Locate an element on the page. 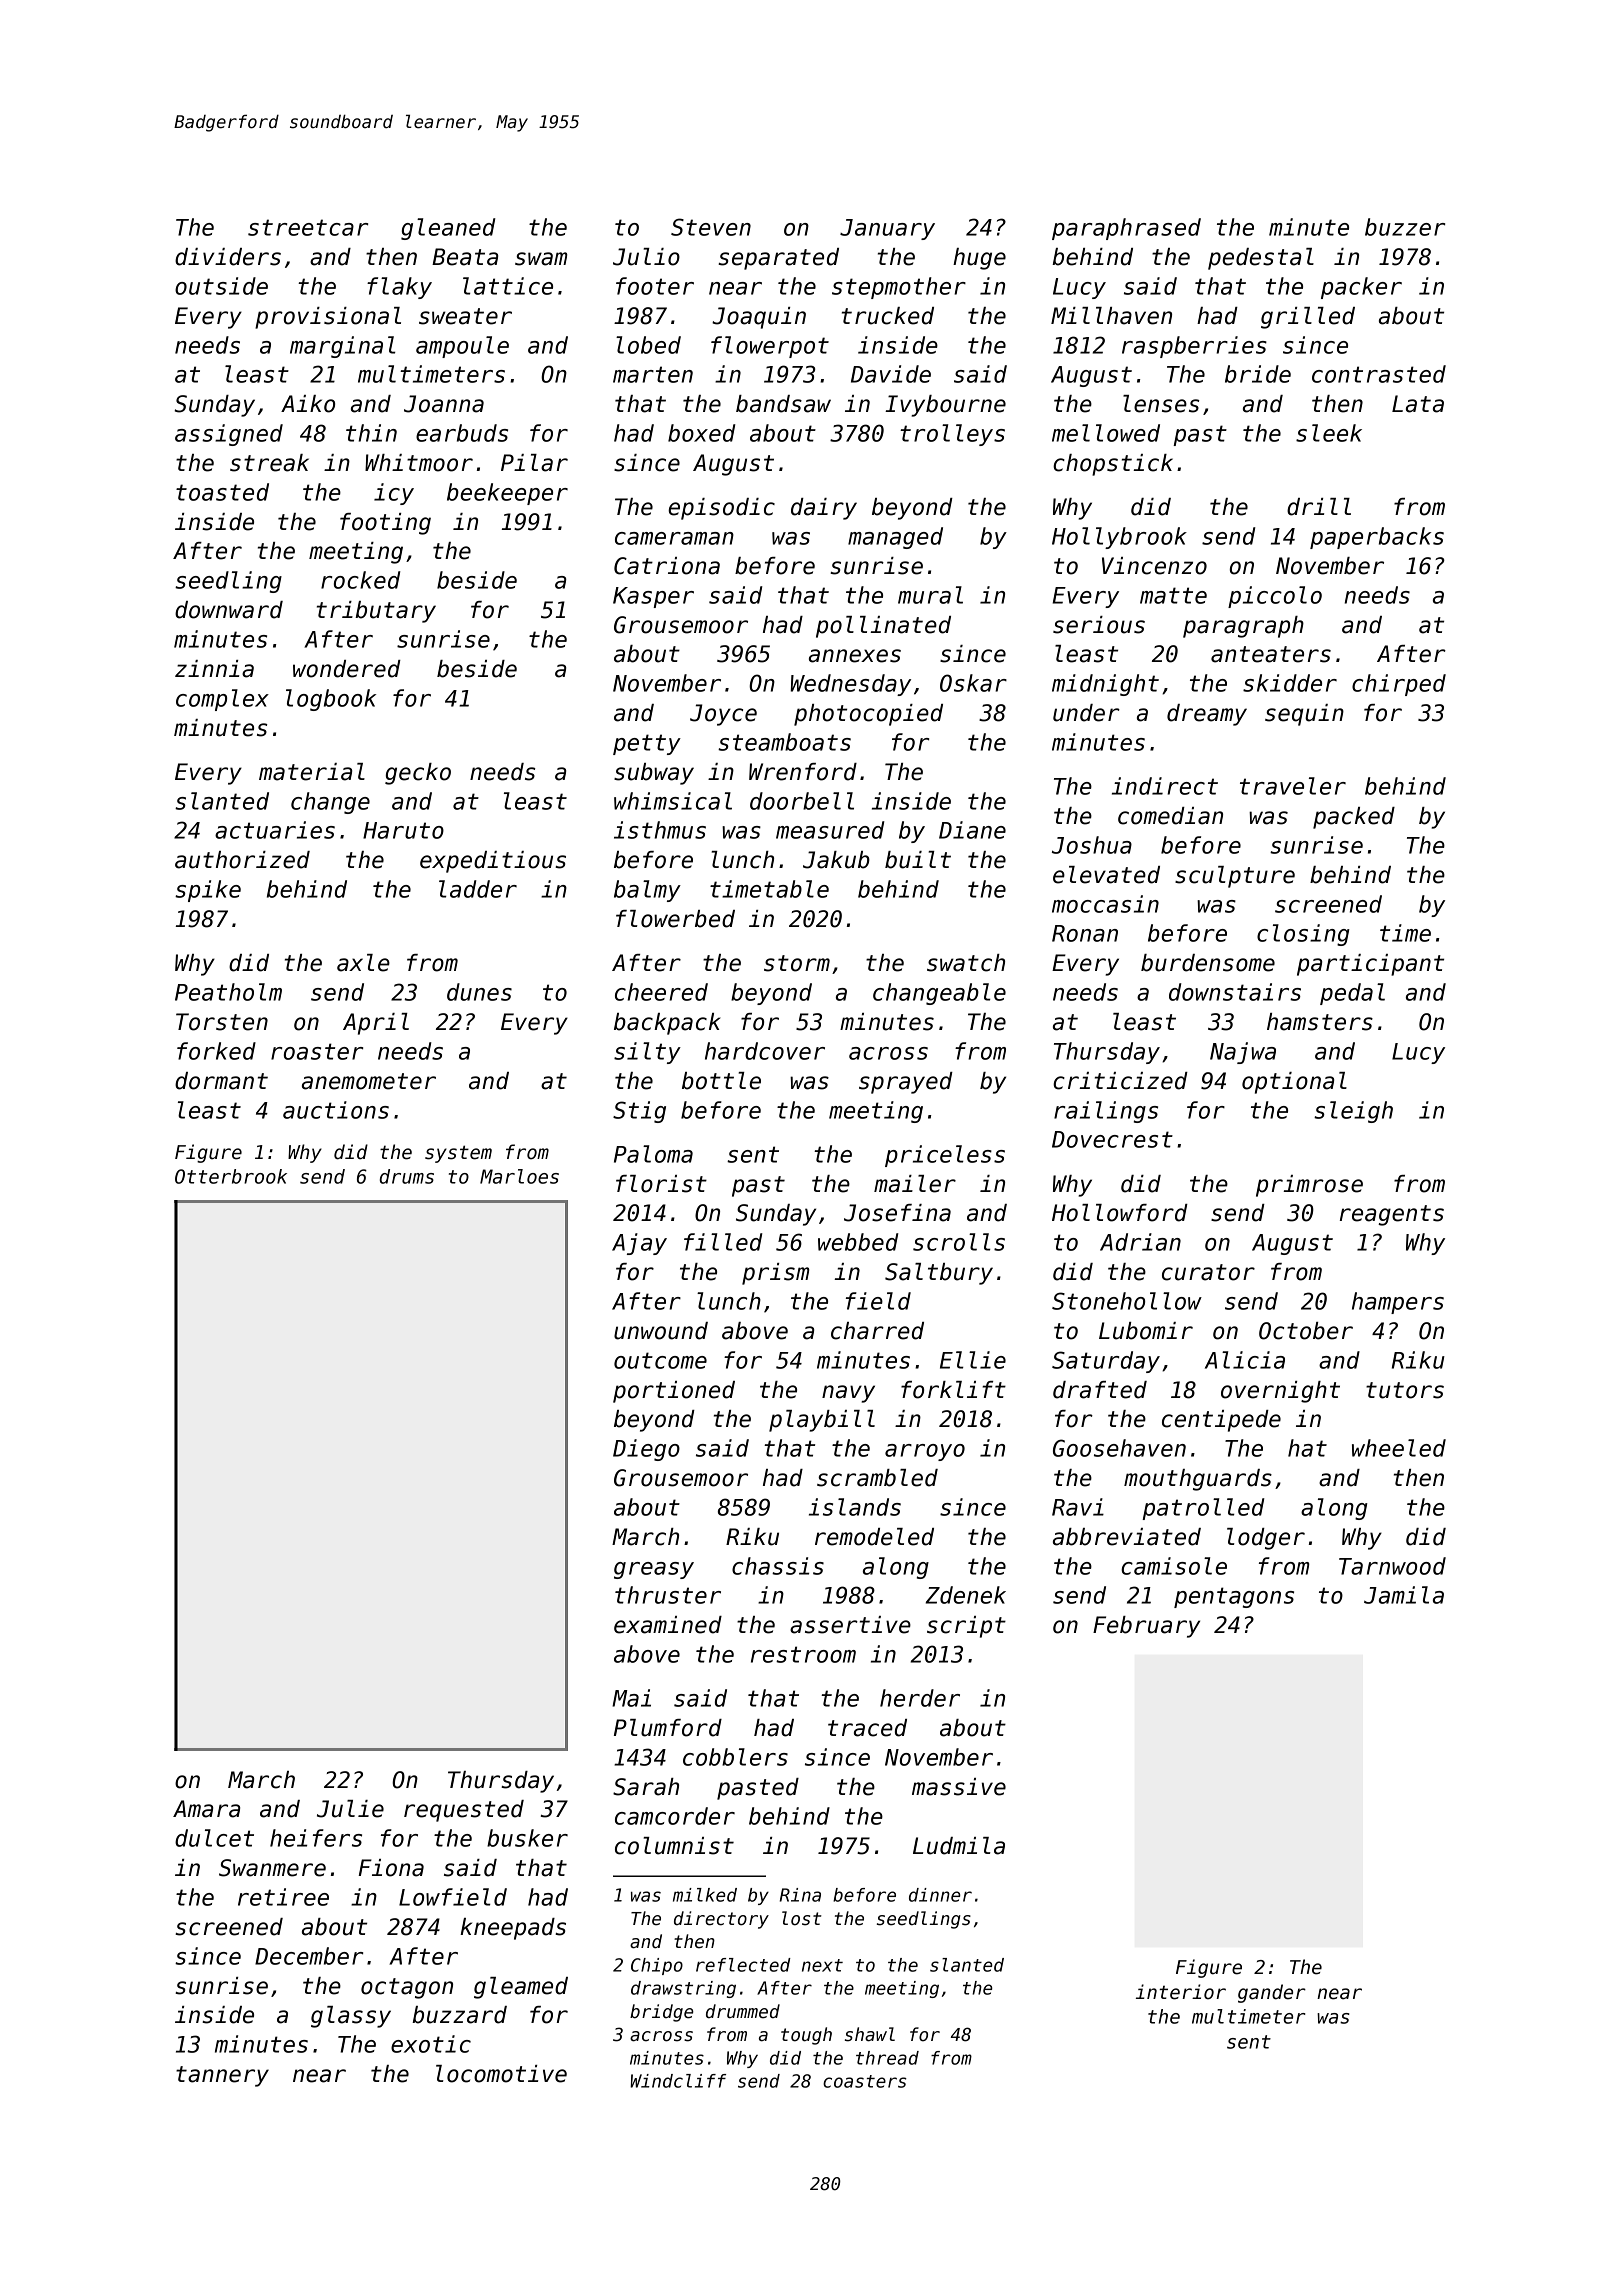  January is located at coordinates (887, 229).
